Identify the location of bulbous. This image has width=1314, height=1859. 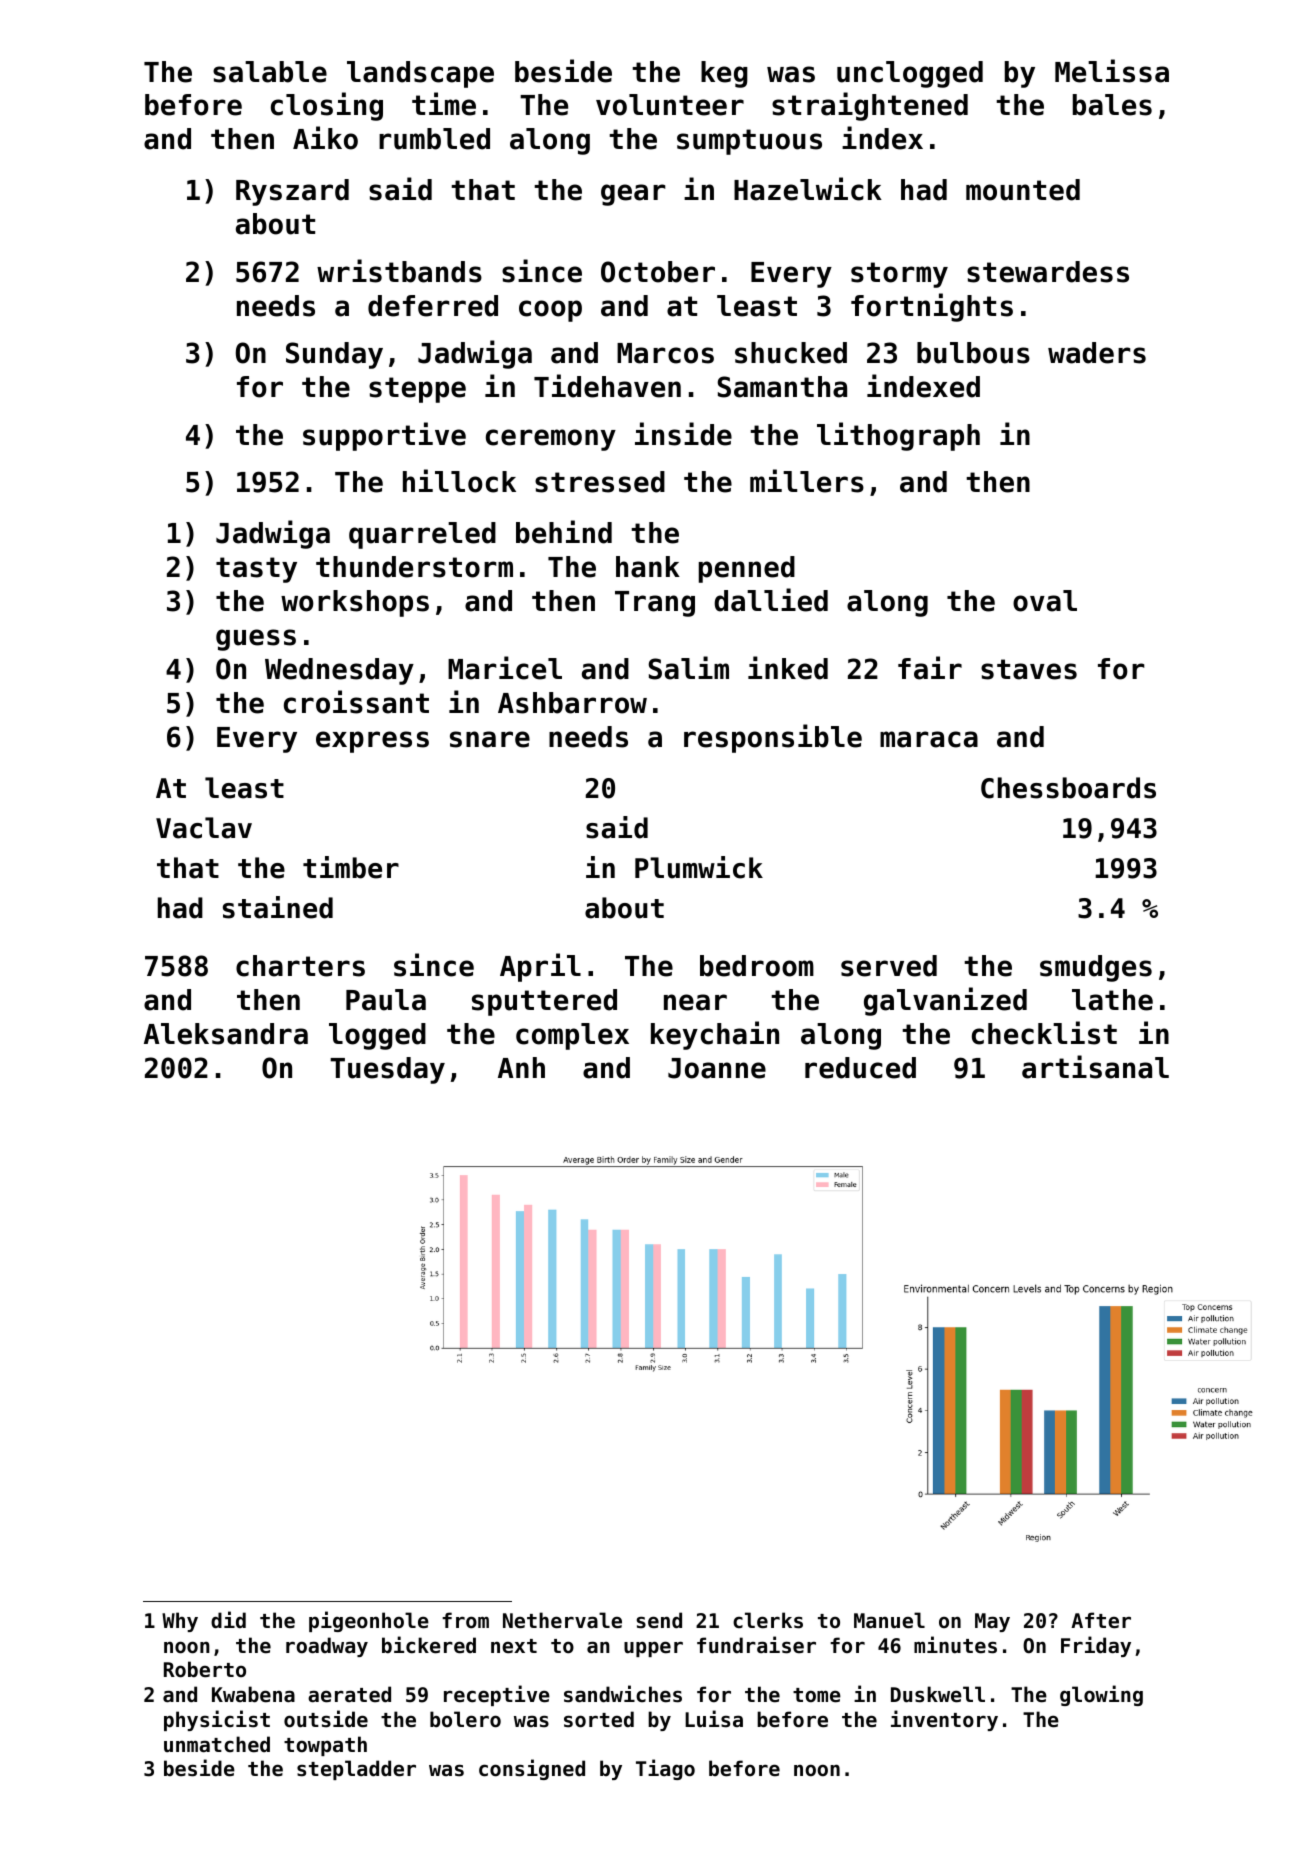
(973, 353).
